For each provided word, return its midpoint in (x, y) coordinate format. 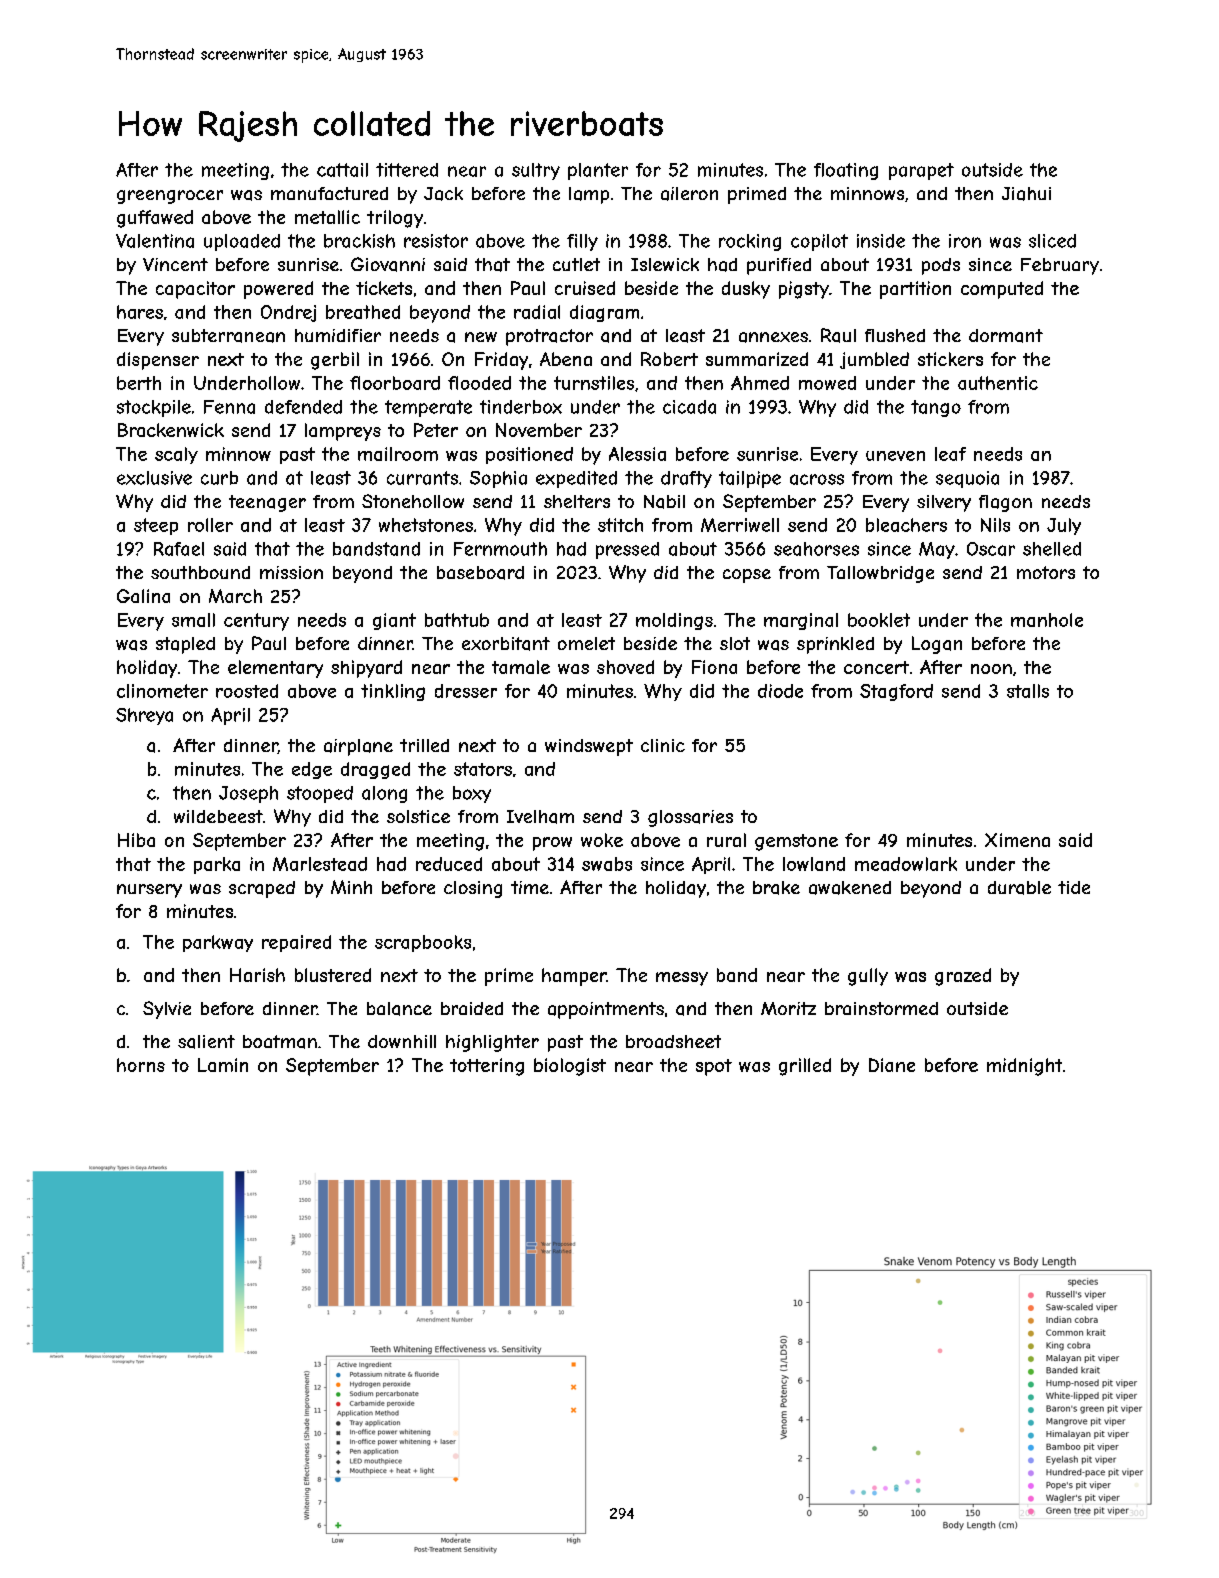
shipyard (366, 669)
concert (876, 667)
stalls (1028, 691)
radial (537, 312)
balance (399, 1009)
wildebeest (218, 816)
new (481, 337)
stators (483, 769)
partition (915, 290)
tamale (521, 667)
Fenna (229, 407)
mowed (827, 383)
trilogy (395, 219)
